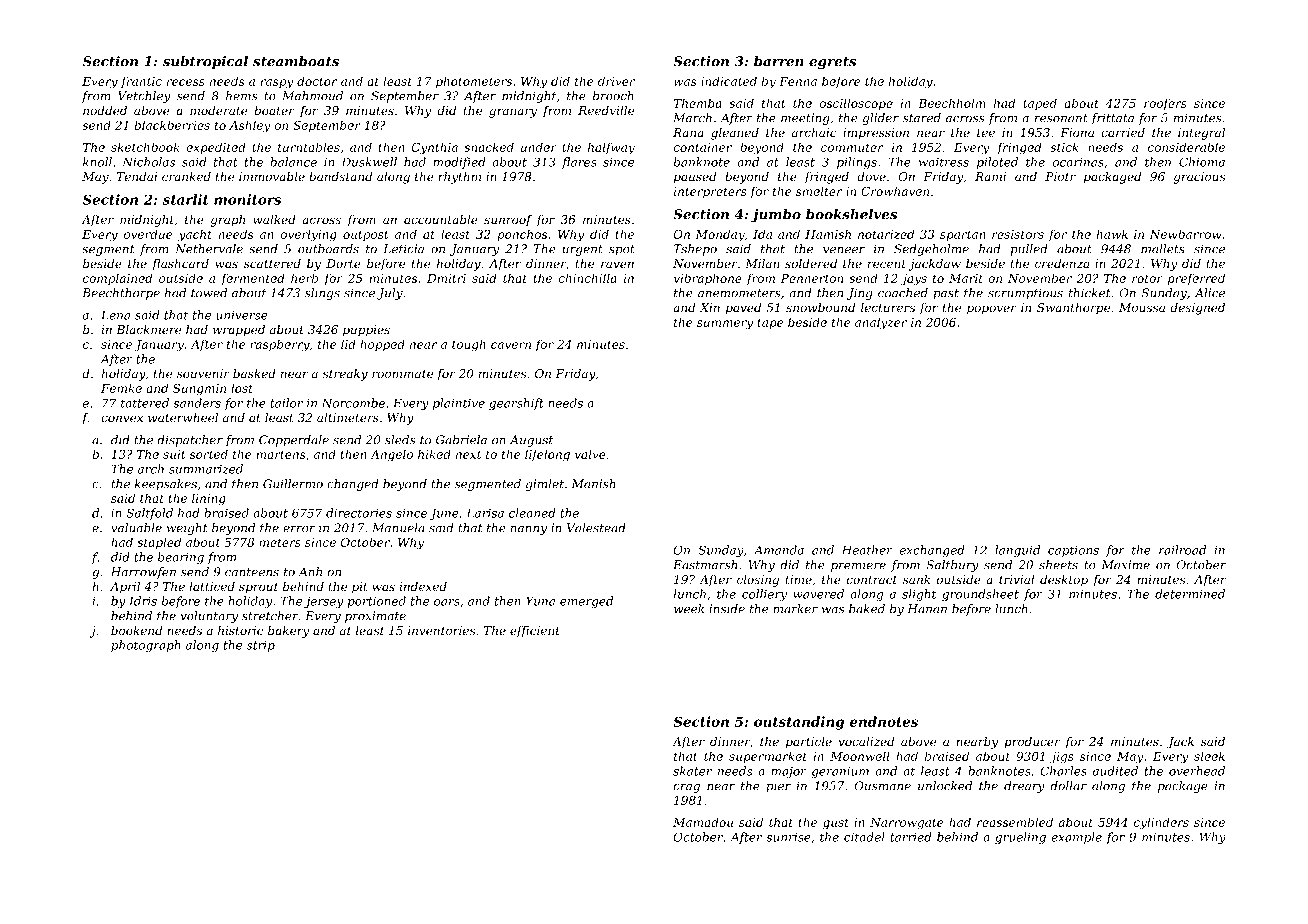 This page has height=924, width=1308. Describe the element at coordinates (528, 530) in the page. I see `nanny` at that location.
